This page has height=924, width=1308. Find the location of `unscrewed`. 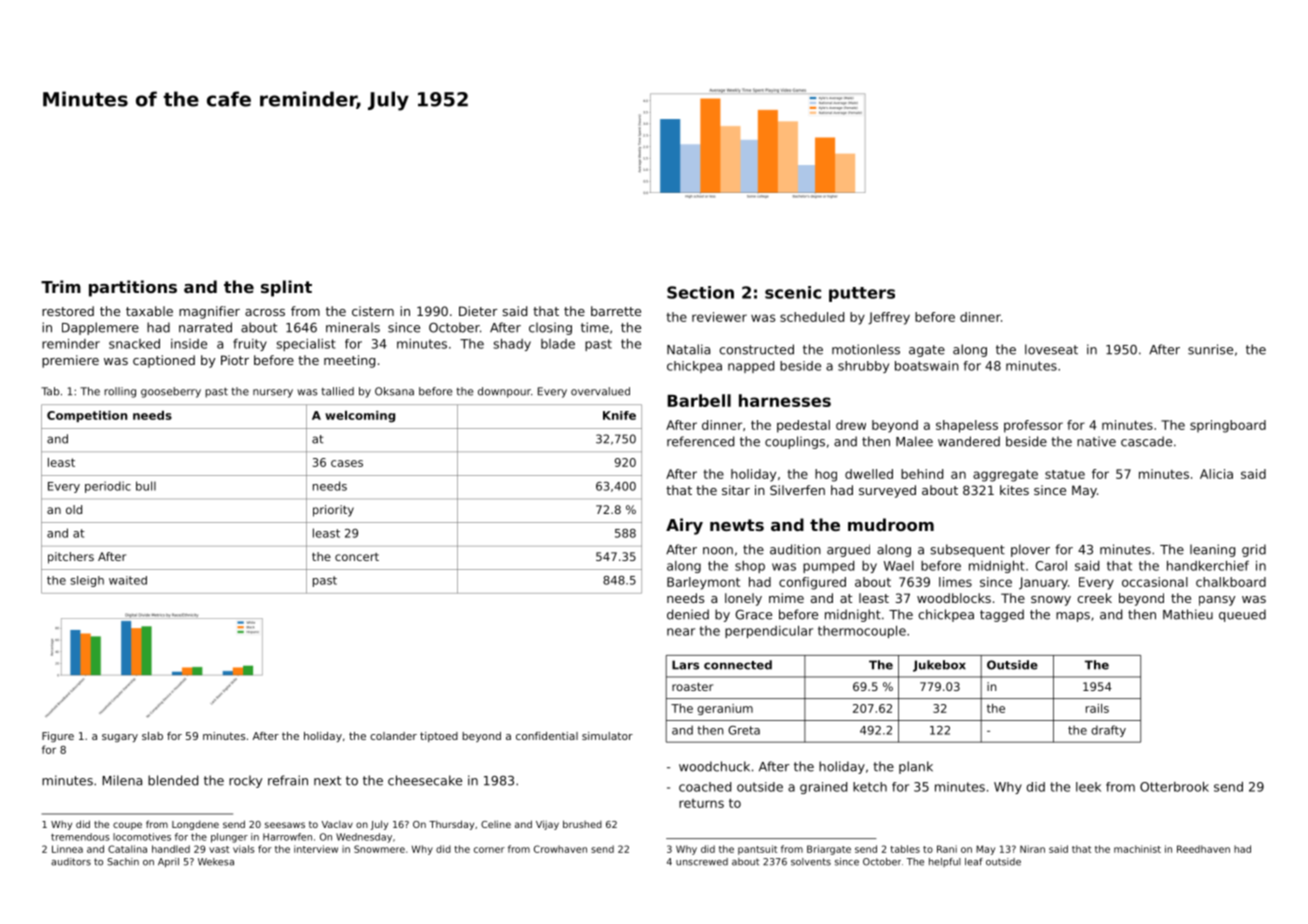

unscrewed is located at coordinates (702, 862).
